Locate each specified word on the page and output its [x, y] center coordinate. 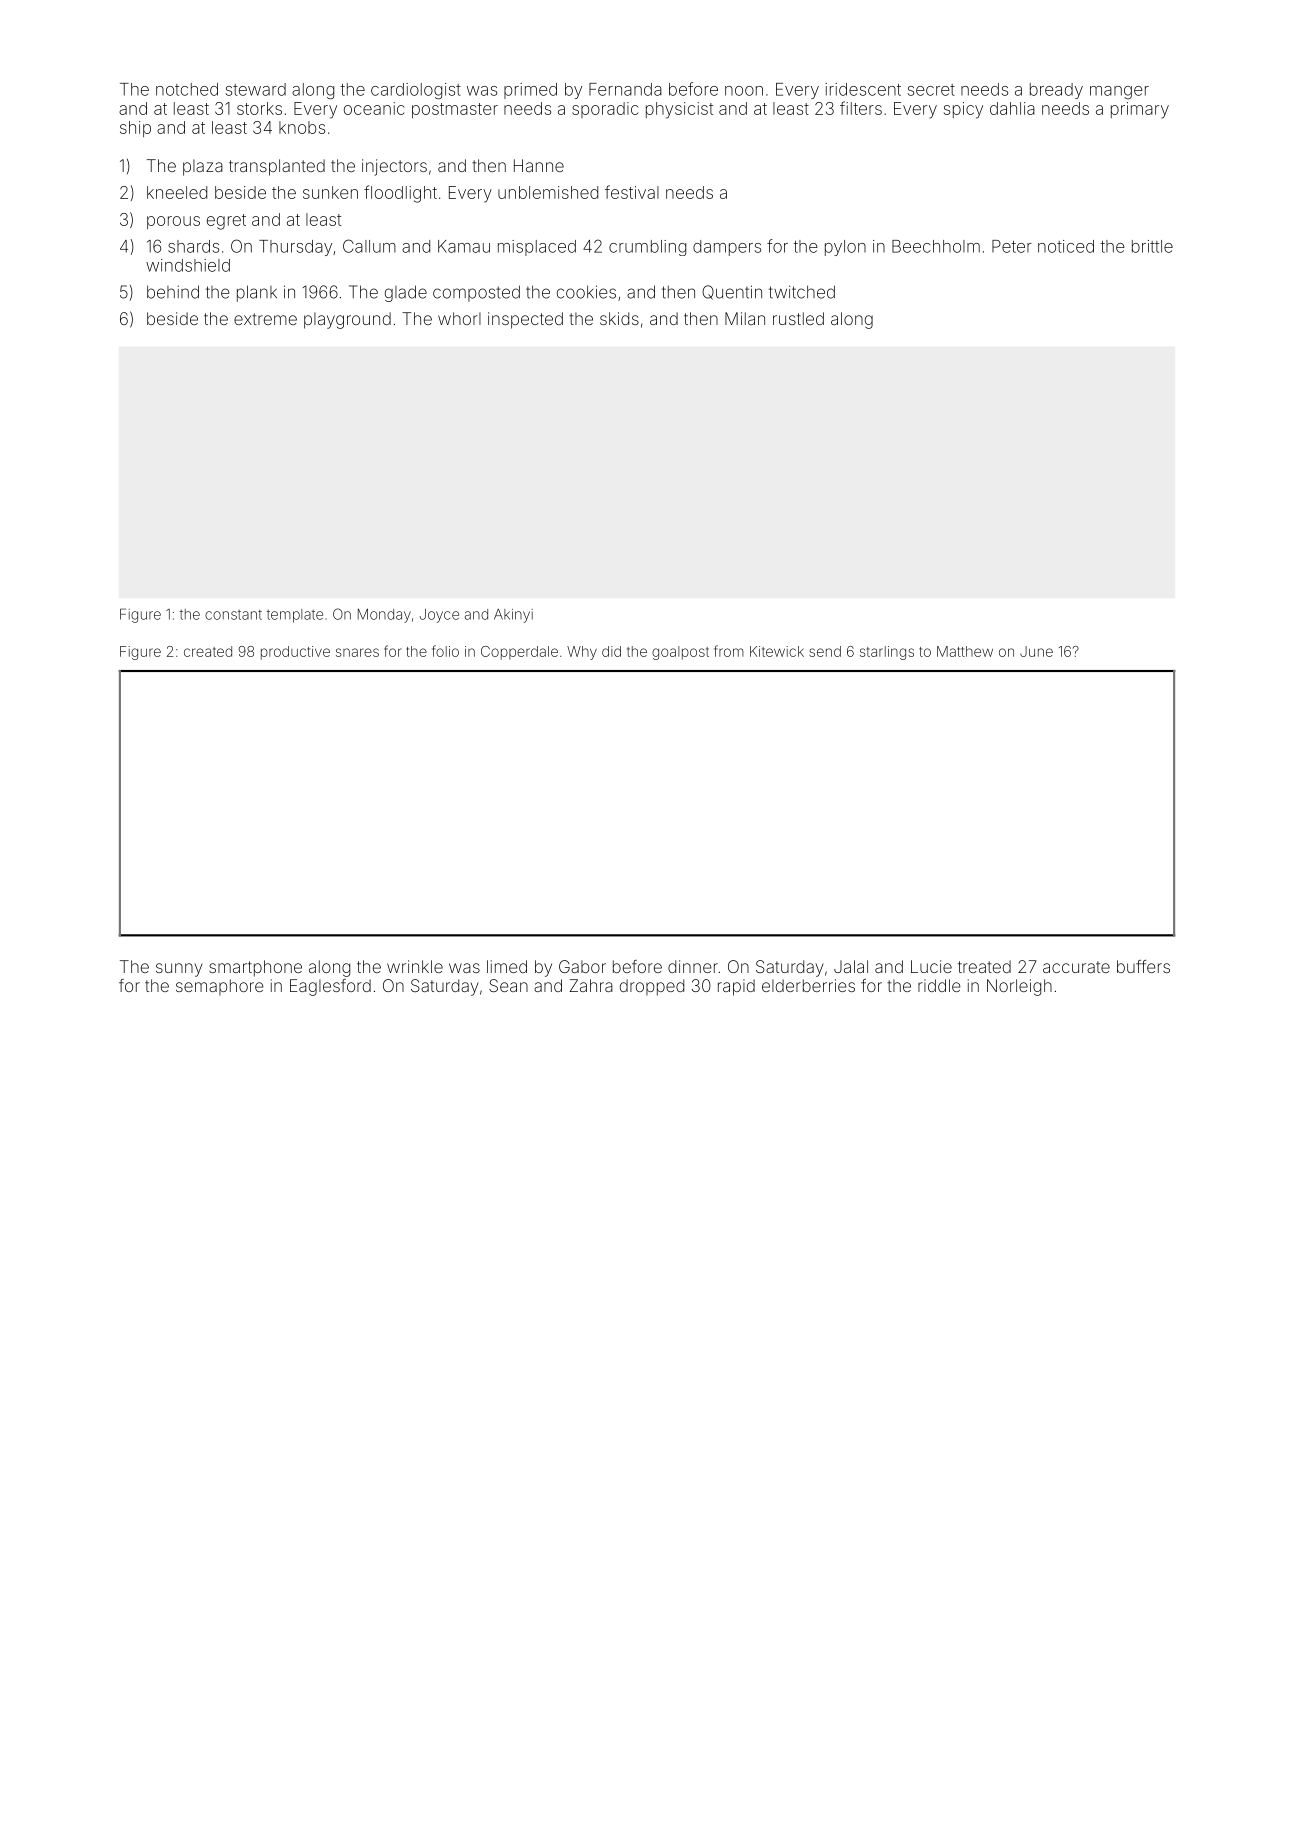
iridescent [863, 89]
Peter [1012, 246]
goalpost [680, 653]
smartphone [255, 968]
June [1036, 651]
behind [173, 292]
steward [256, 89]
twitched [802, 292]
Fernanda [625, 89]
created [208, 651]
